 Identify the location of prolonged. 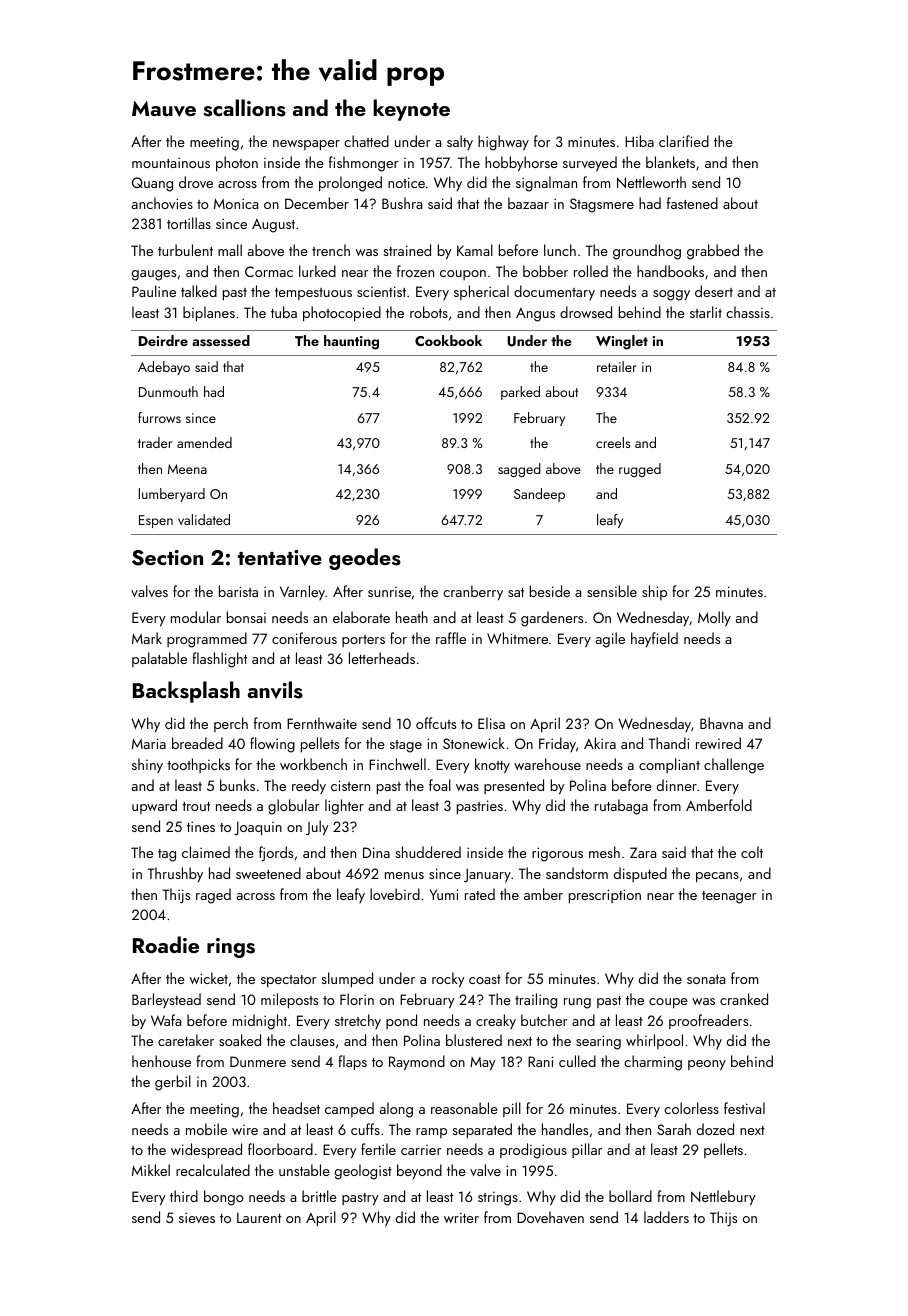
(350, 184).
